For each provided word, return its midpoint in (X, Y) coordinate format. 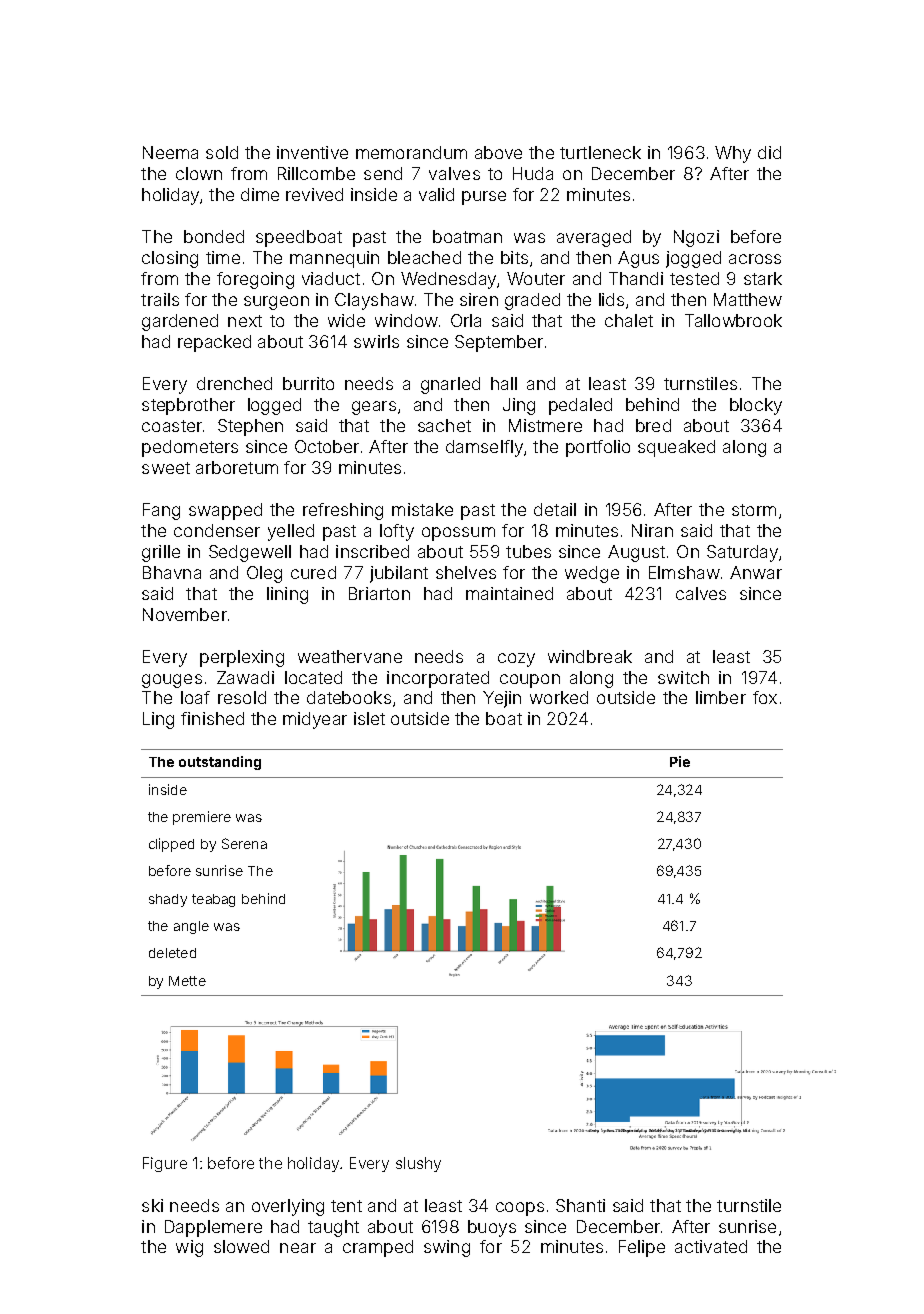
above (498, 152)
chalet (629, 320)
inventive (312, 152)
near (298, 1248)
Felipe (642, 1248)
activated (711, 1246)
